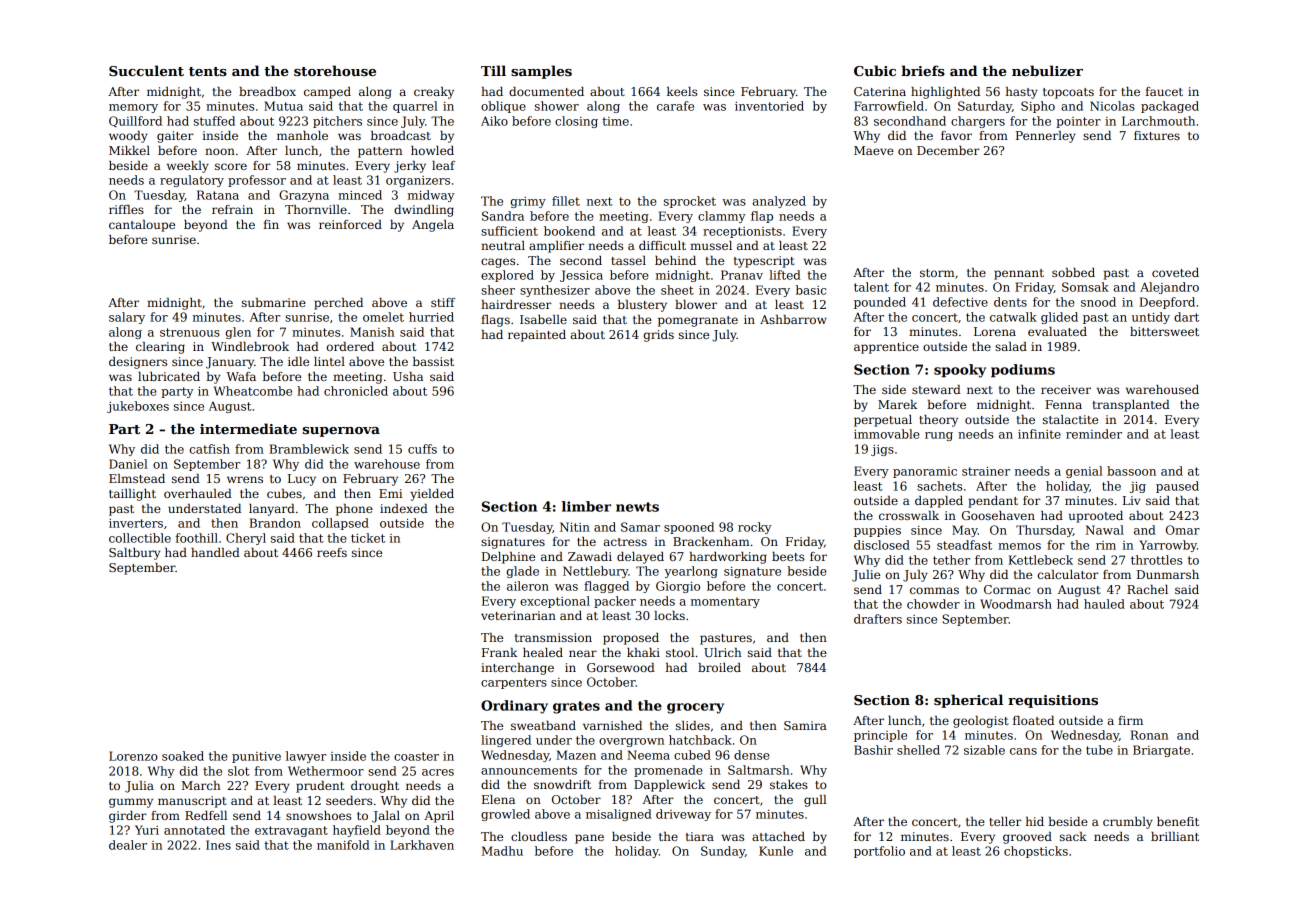 This screenshot has width=1308, height=924. What do you see at coordinates (138, 363) in the screenshot?
I see `designers` at bounding box center [138, 363].
